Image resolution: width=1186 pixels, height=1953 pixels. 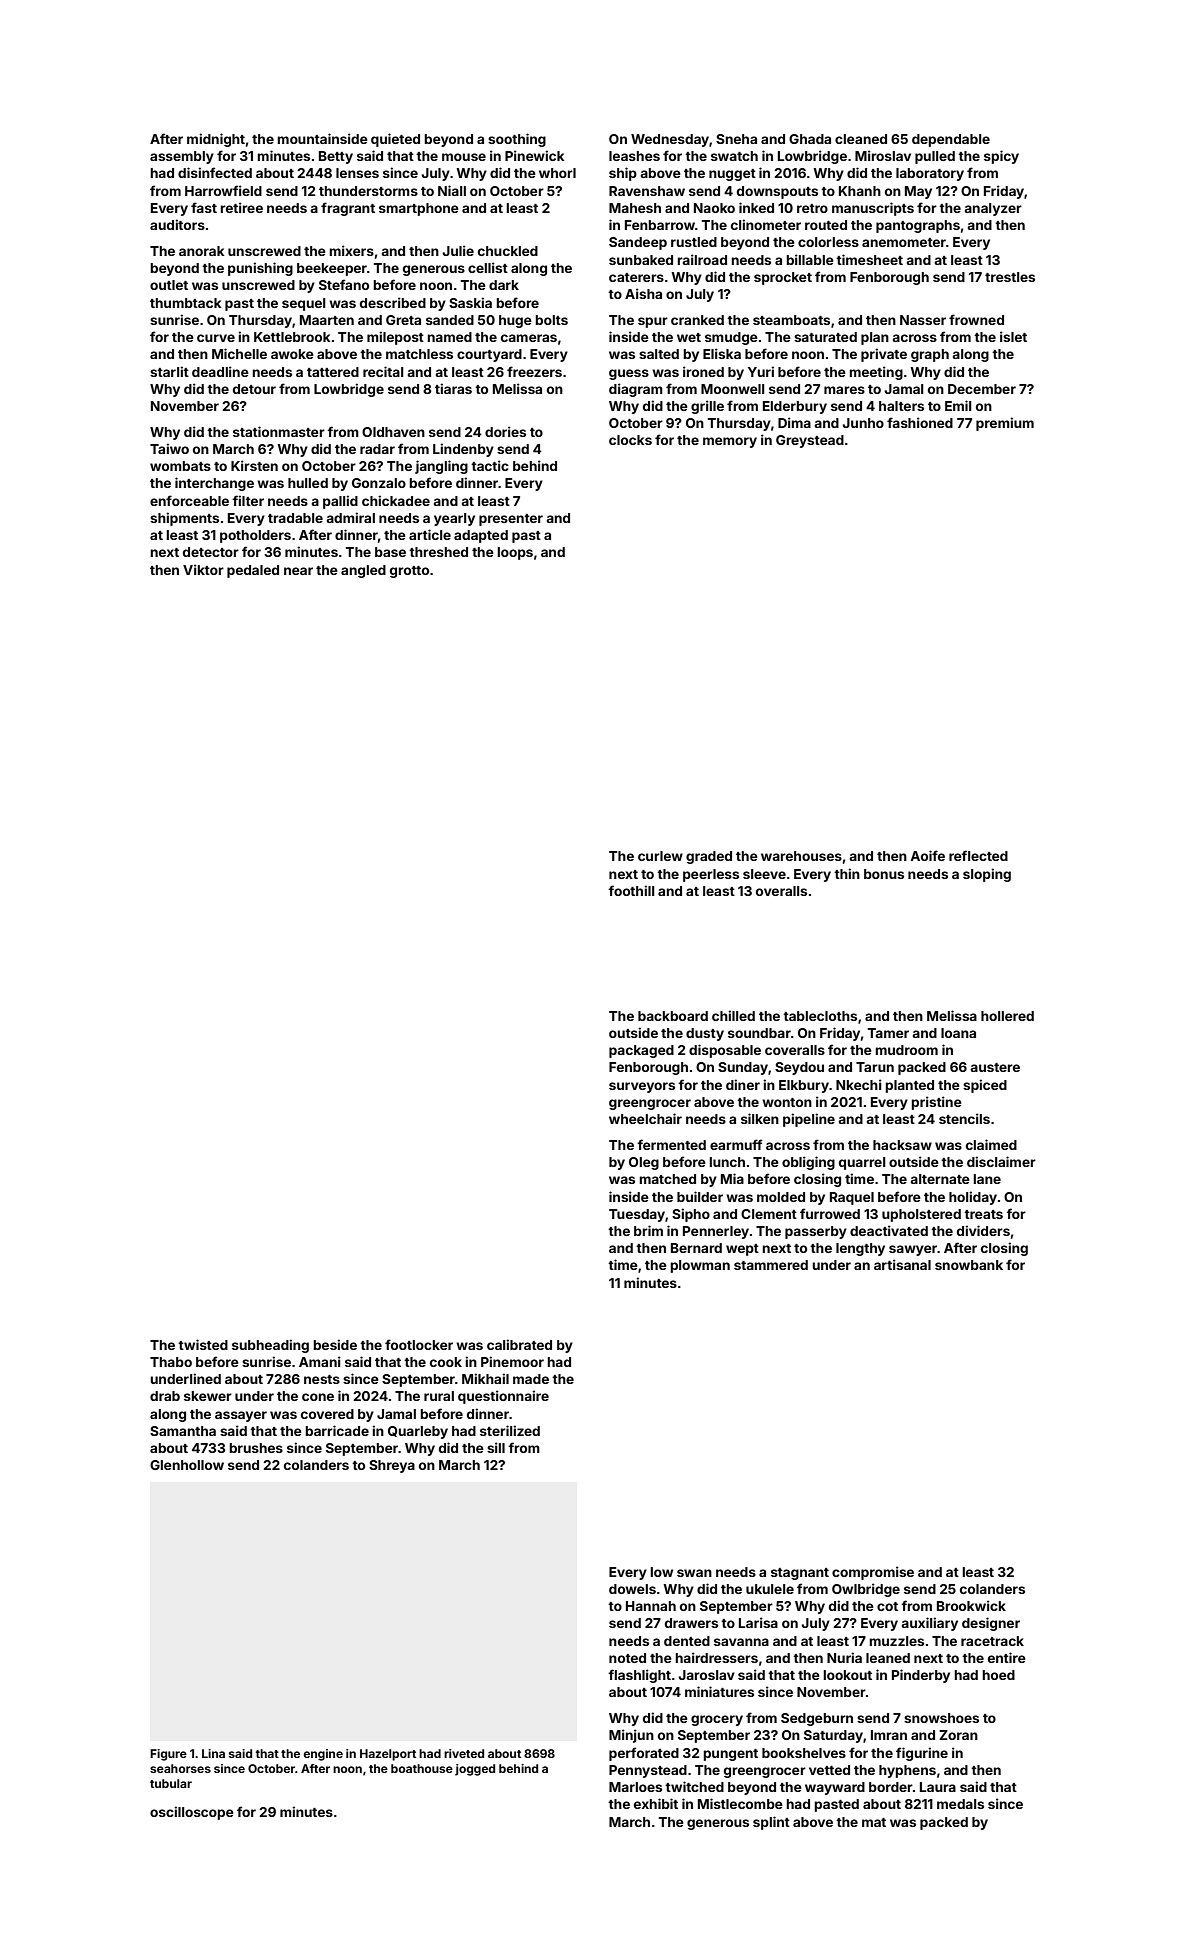 I want to click on deadline, so click(x=220, y=371).
